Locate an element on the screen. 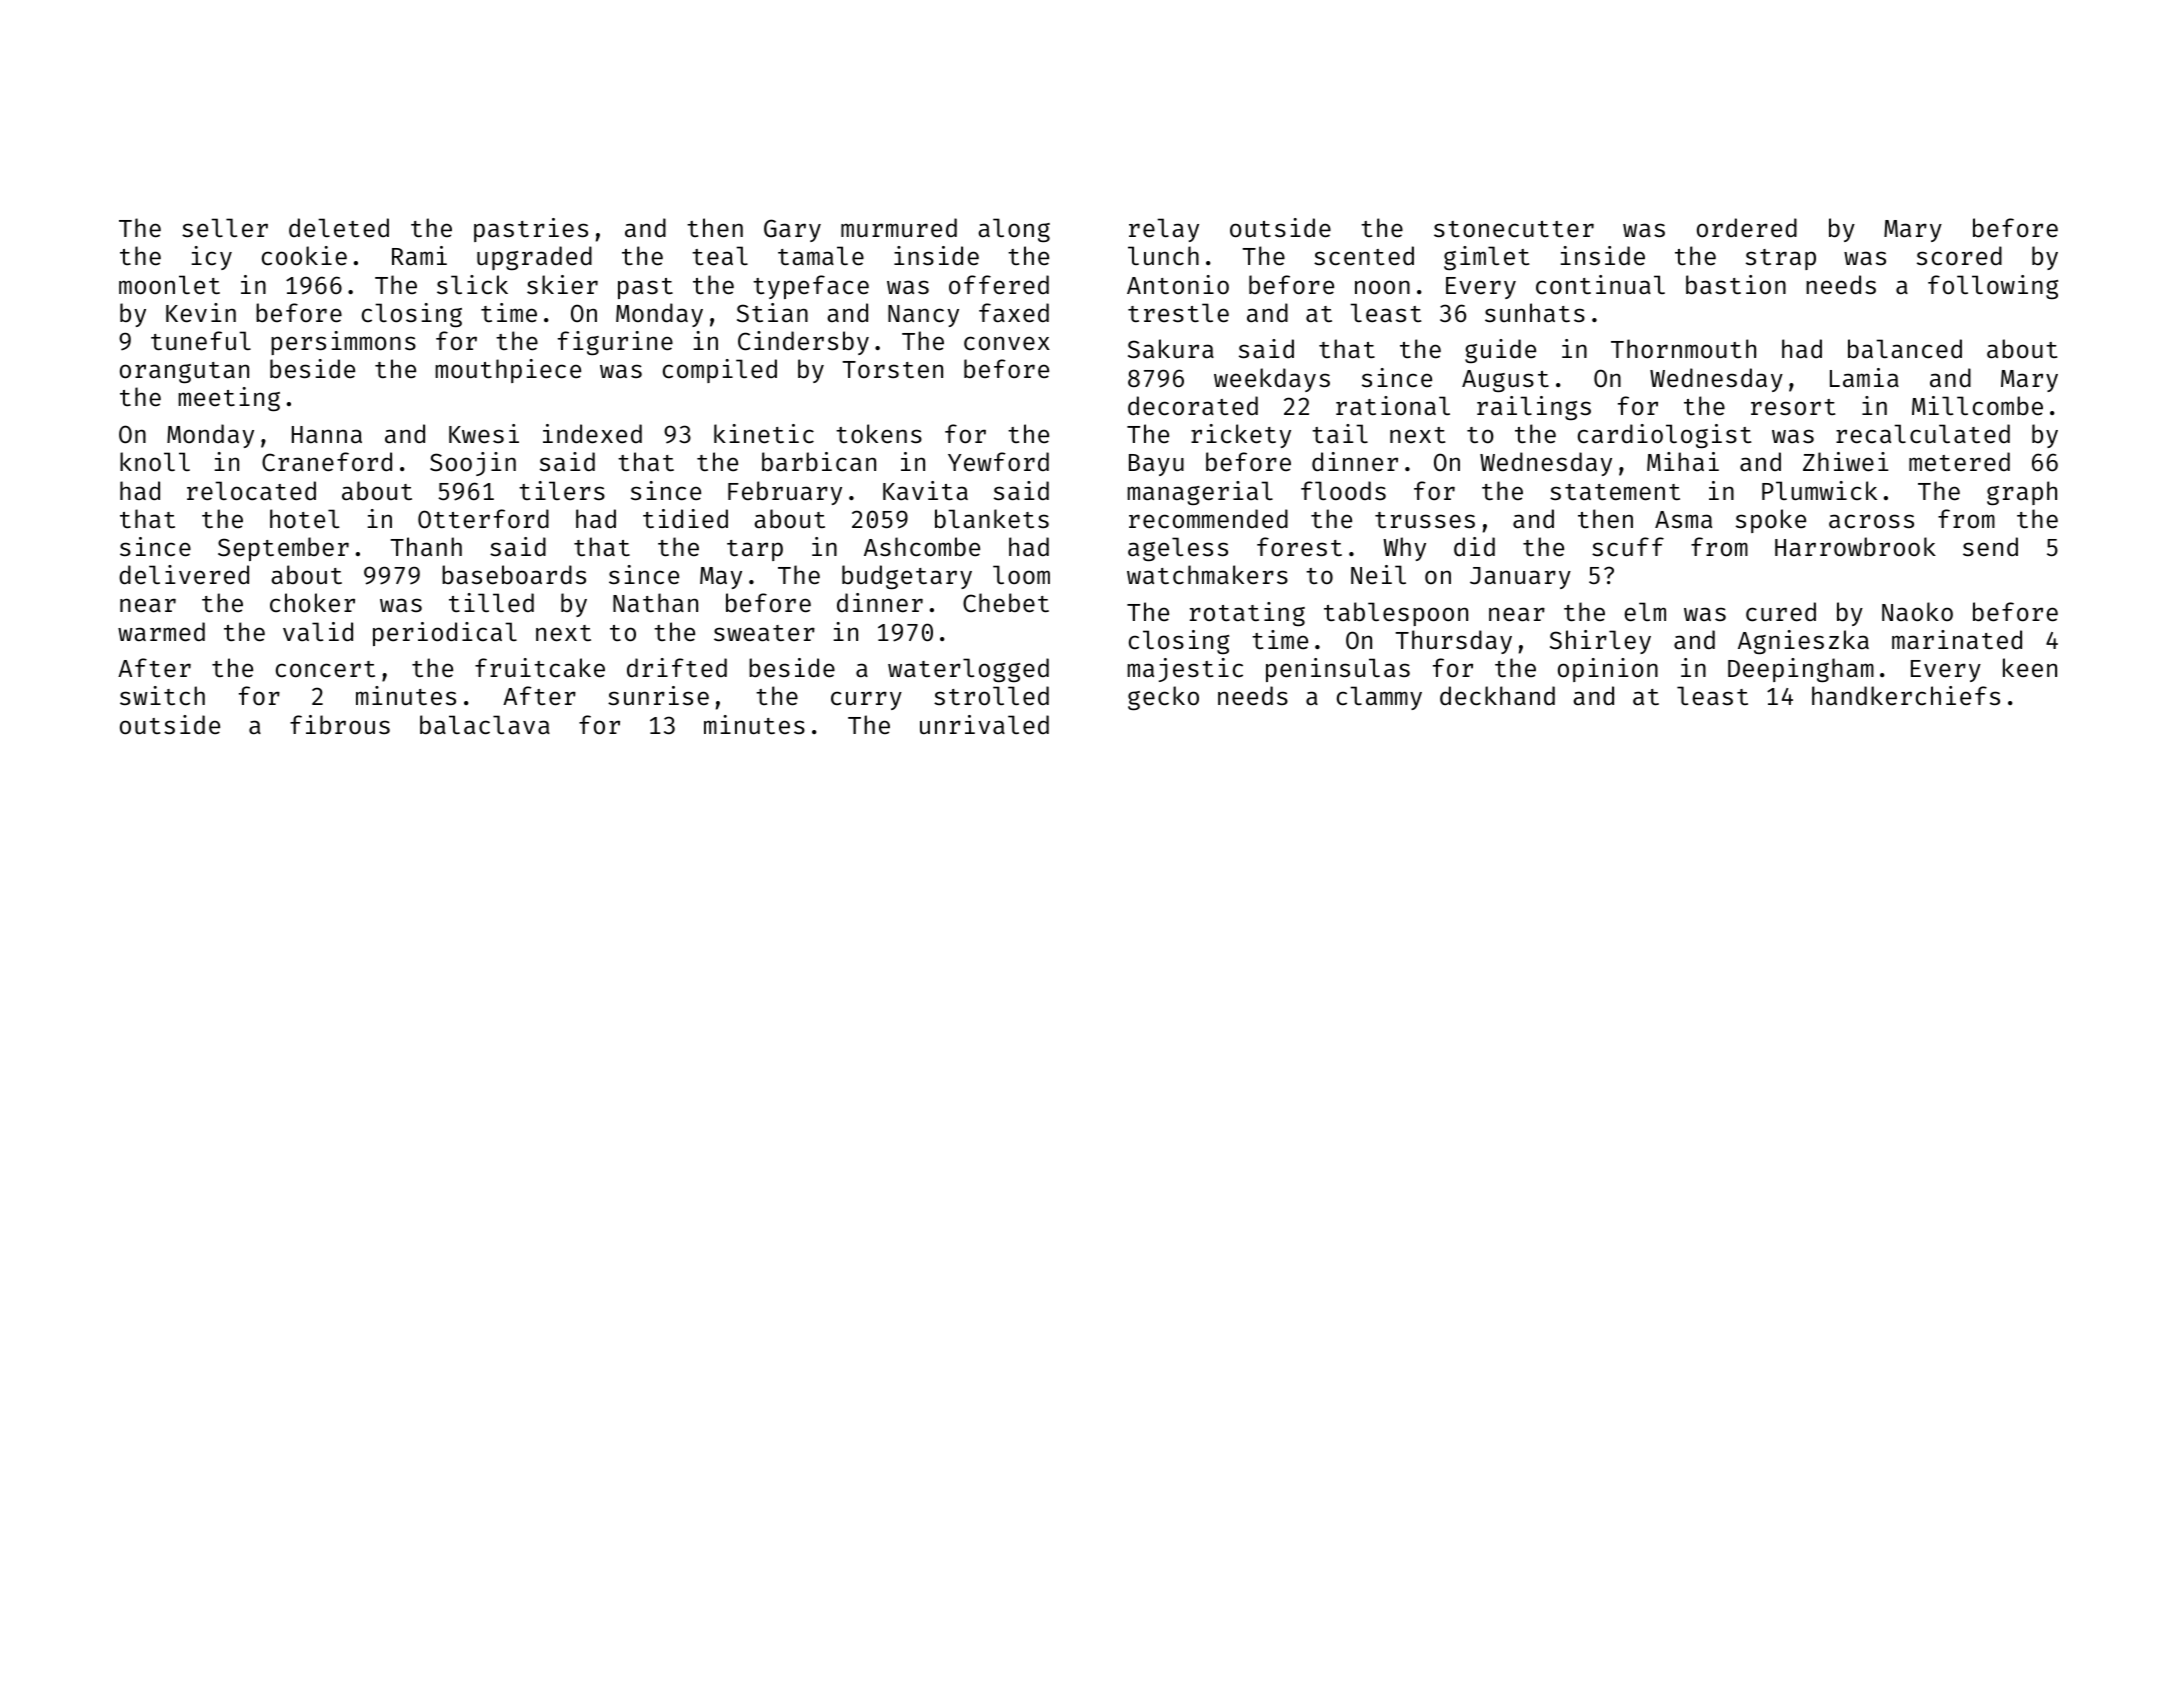  seller is located at coordinates (225, 228).
